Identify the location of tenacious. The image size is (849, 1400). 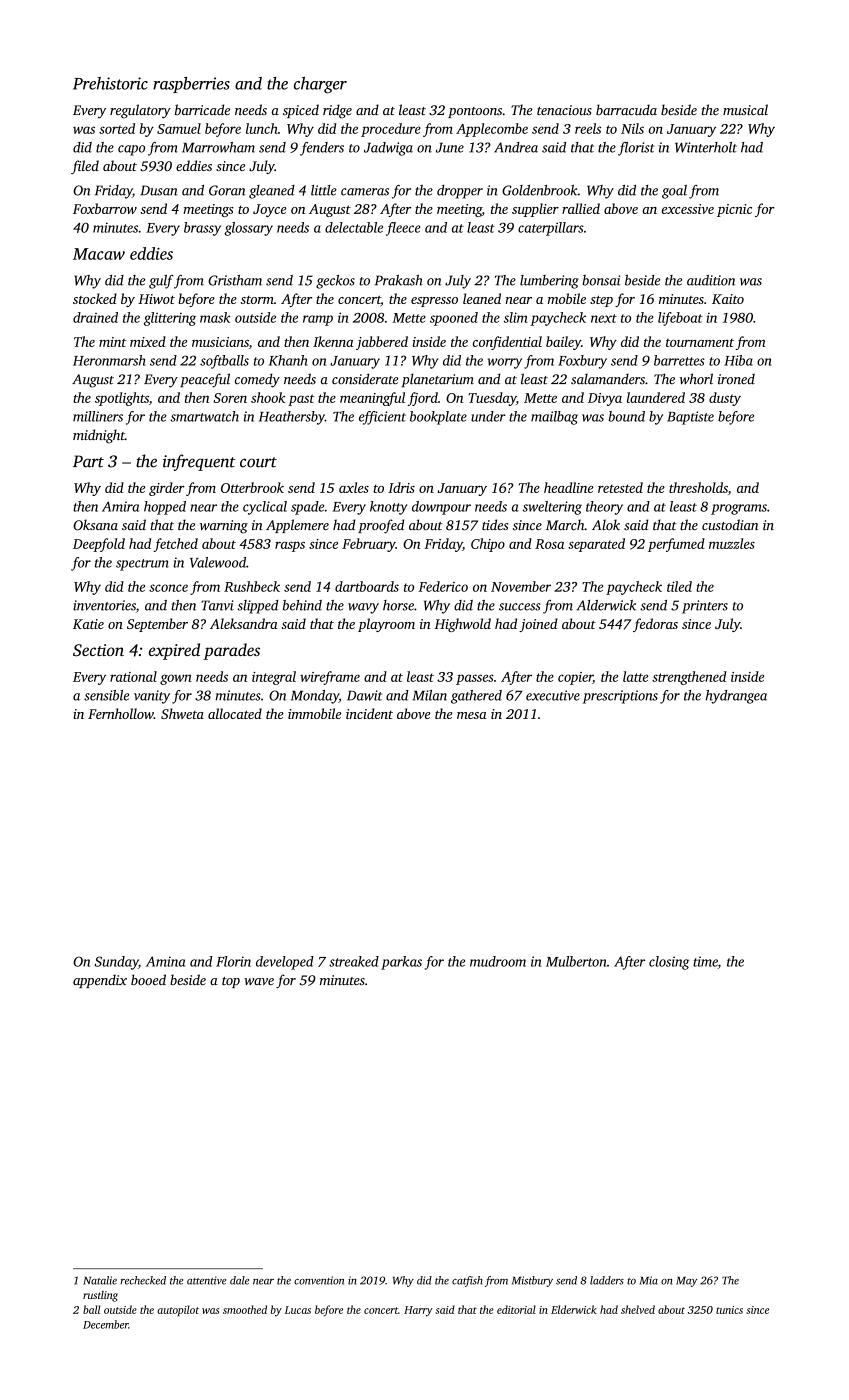
(564, 110).
